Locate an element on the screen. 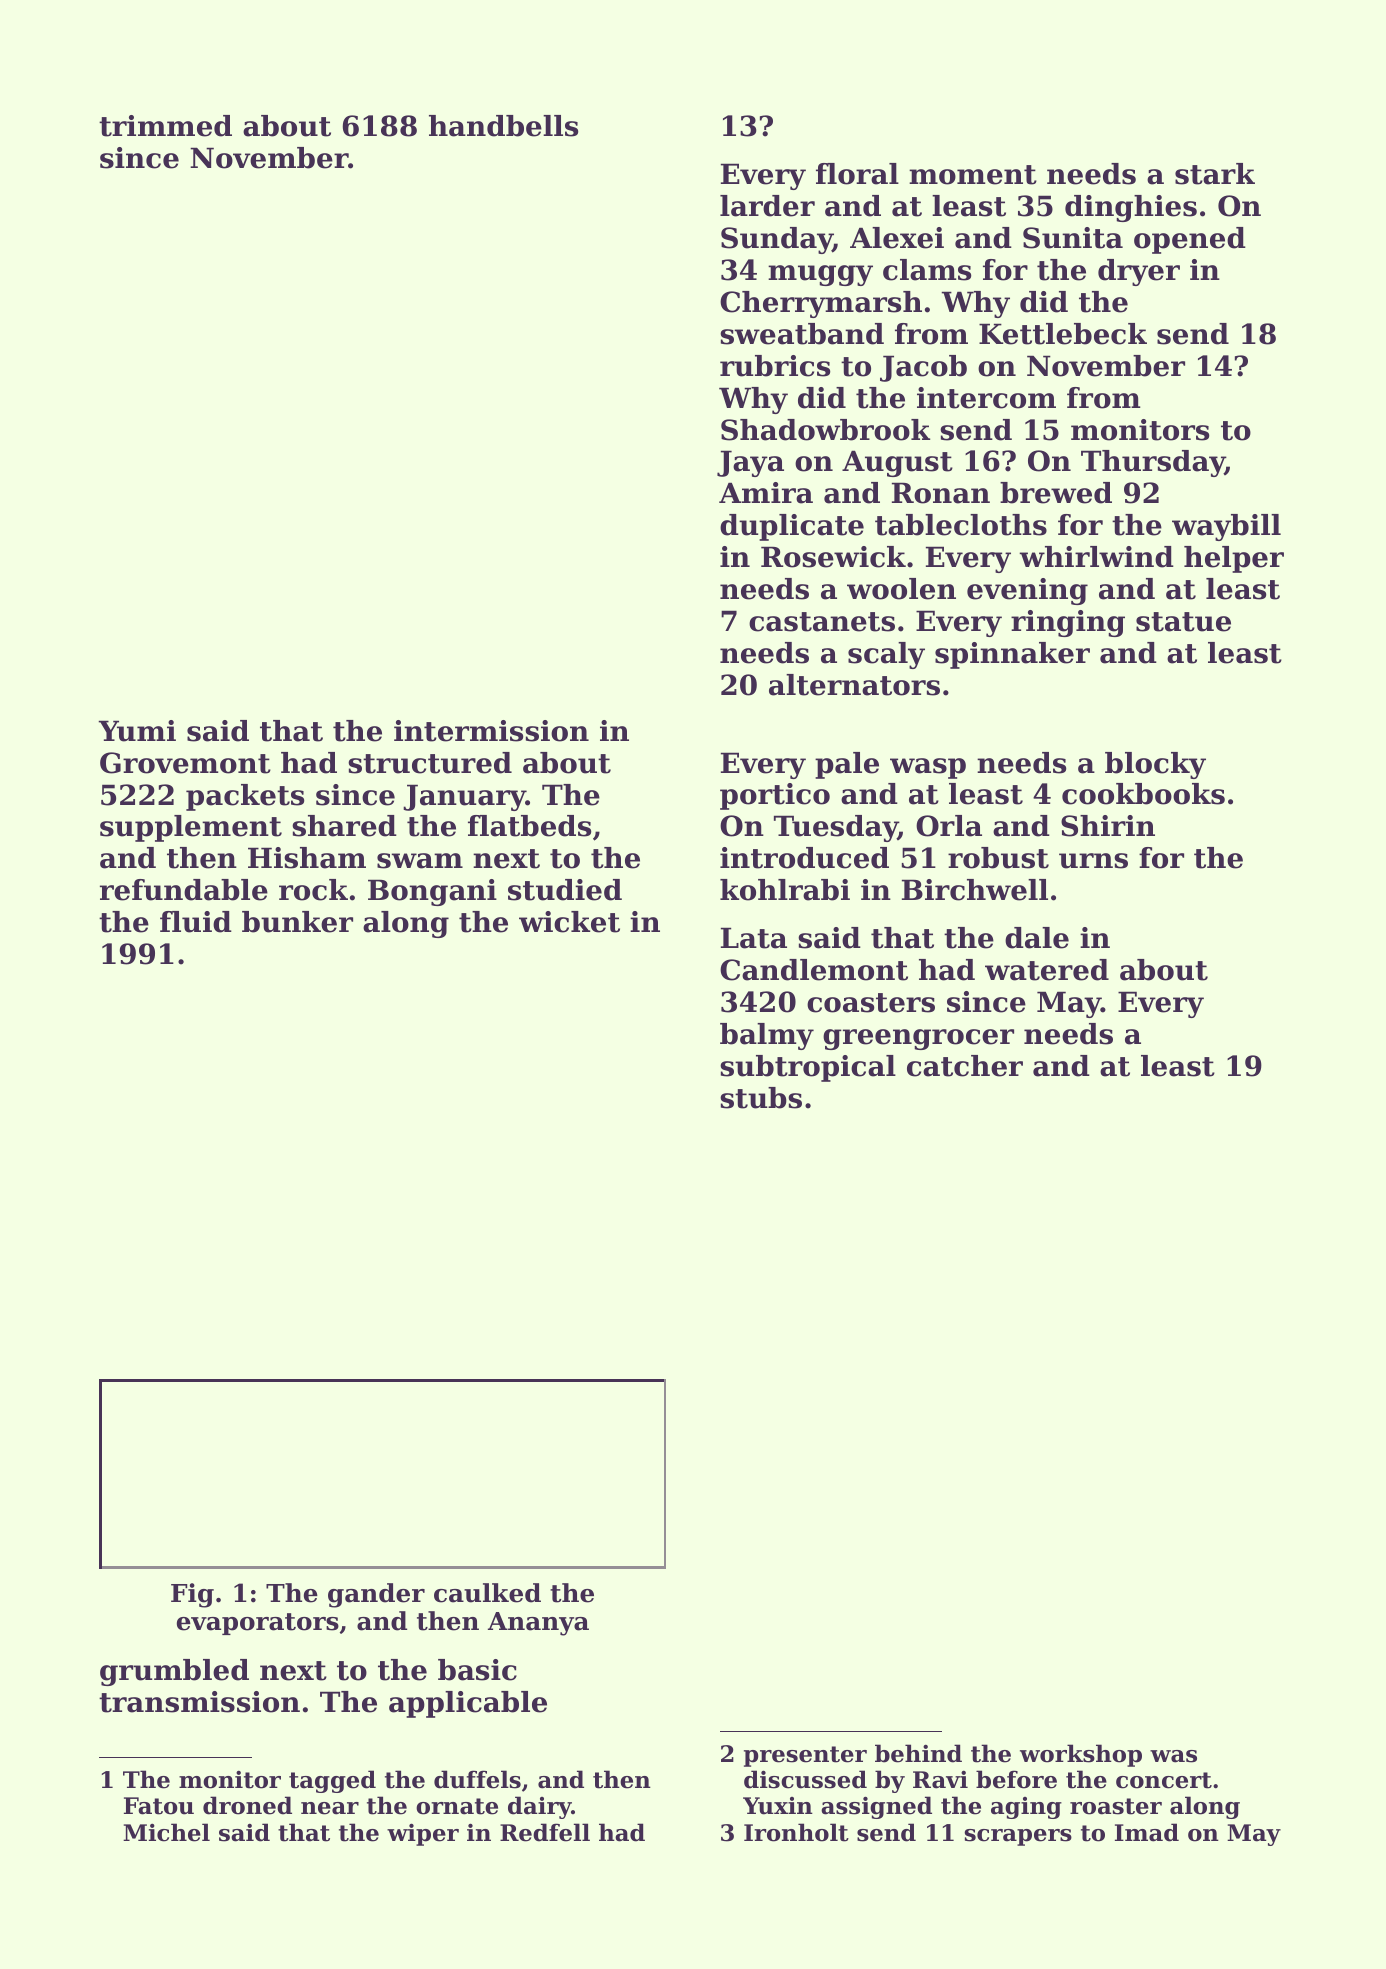 The image size is (1386, 1969). stark is located at coordinates (1215, 174).
